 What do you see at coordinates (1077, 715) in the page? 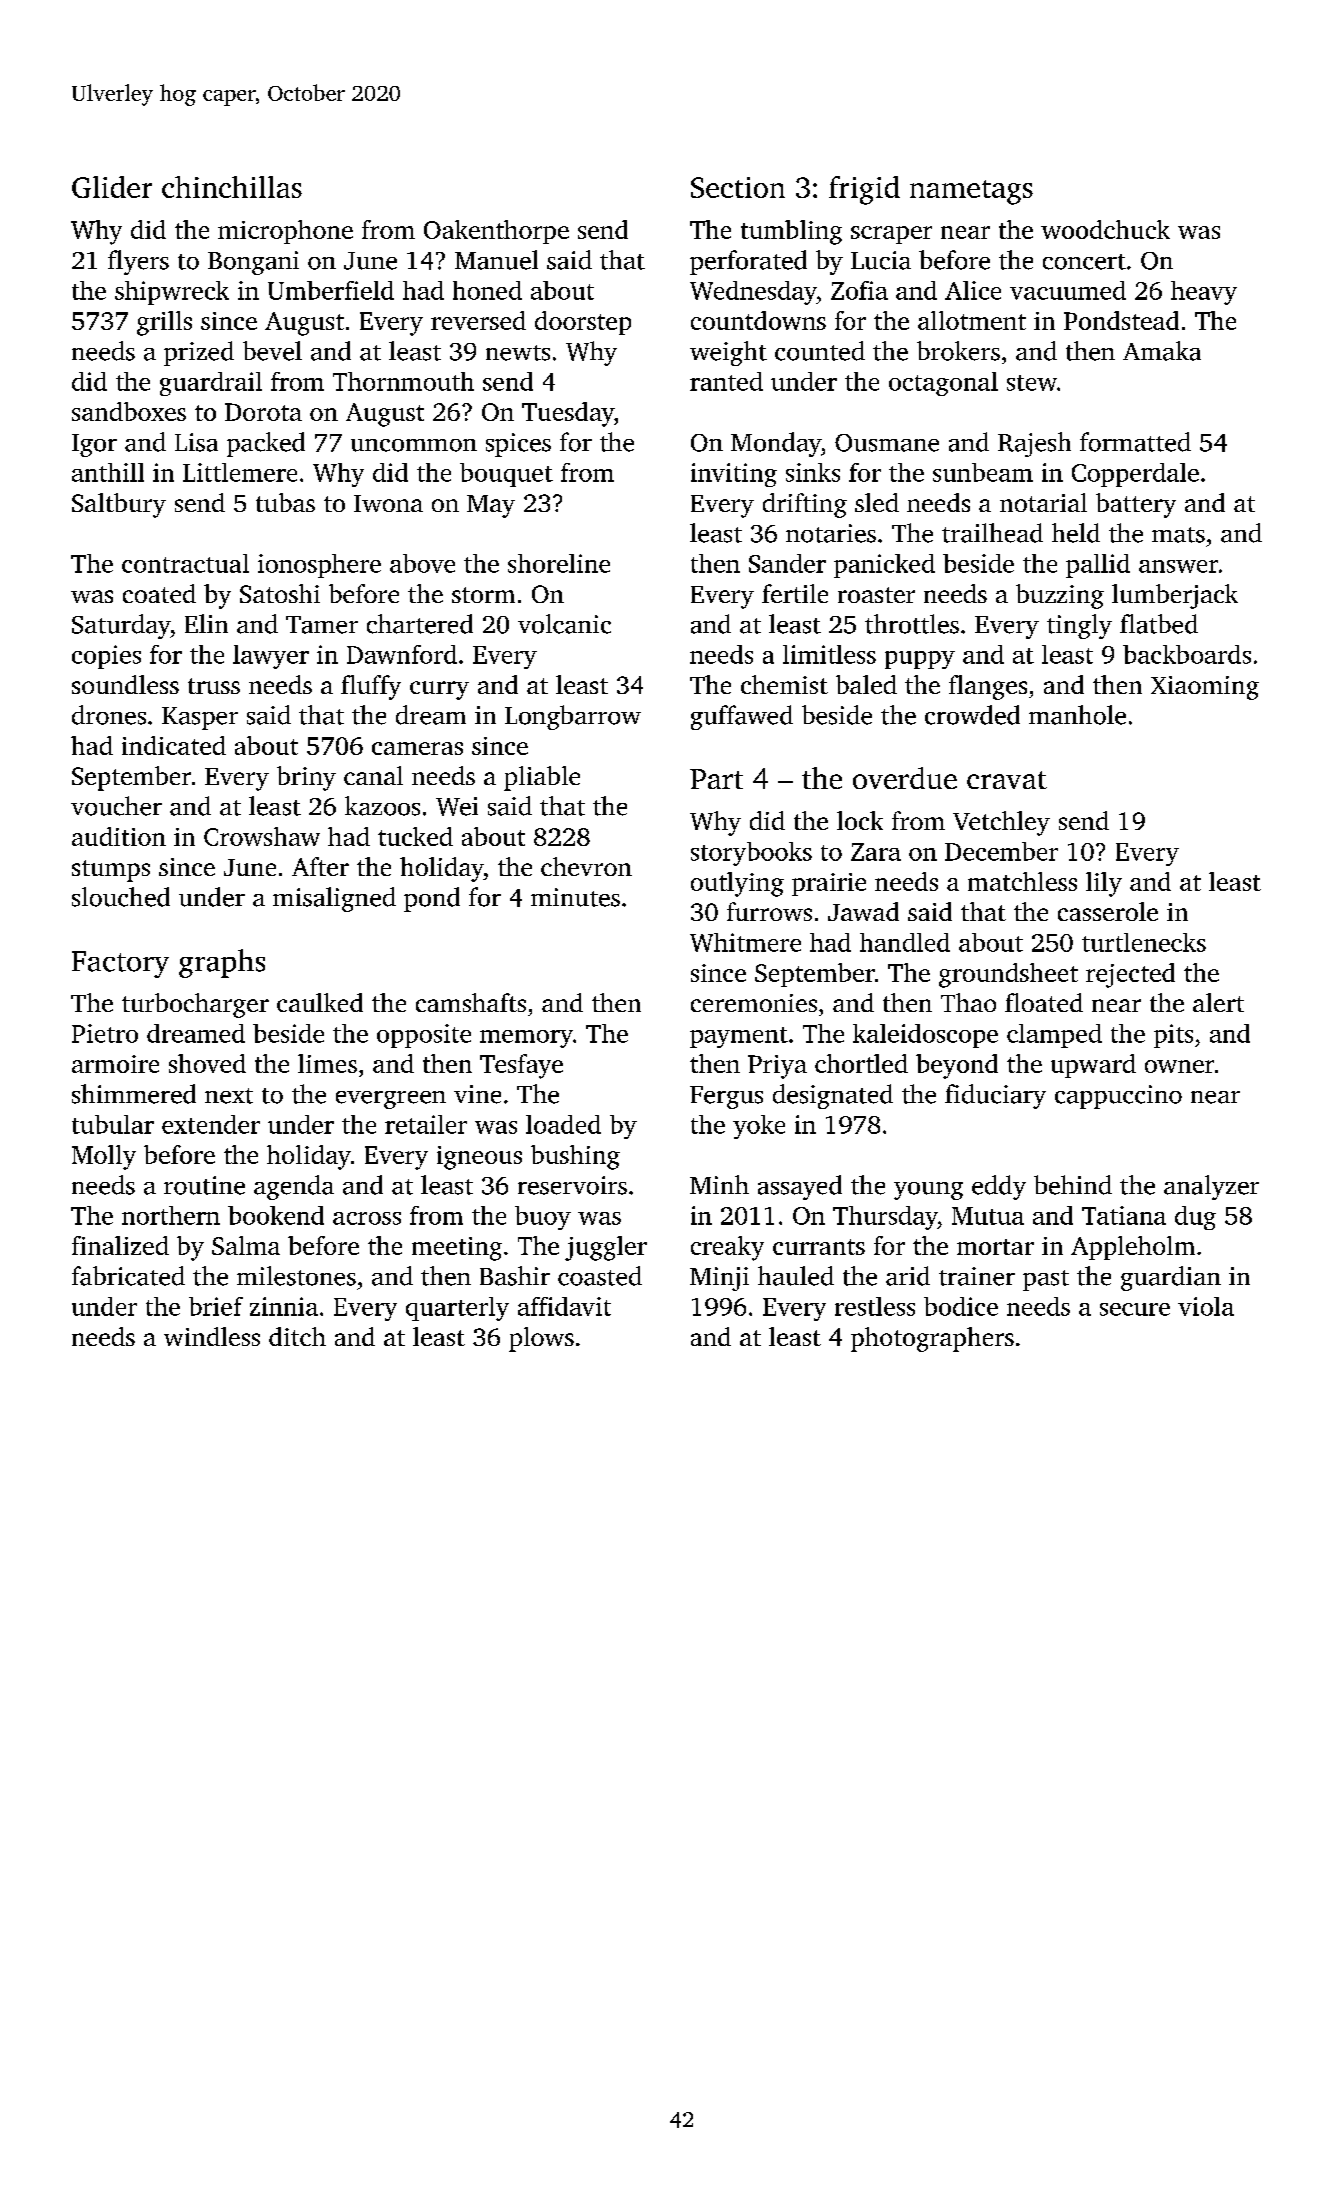
I see `manhole` at bounding box center [1077, 715].
